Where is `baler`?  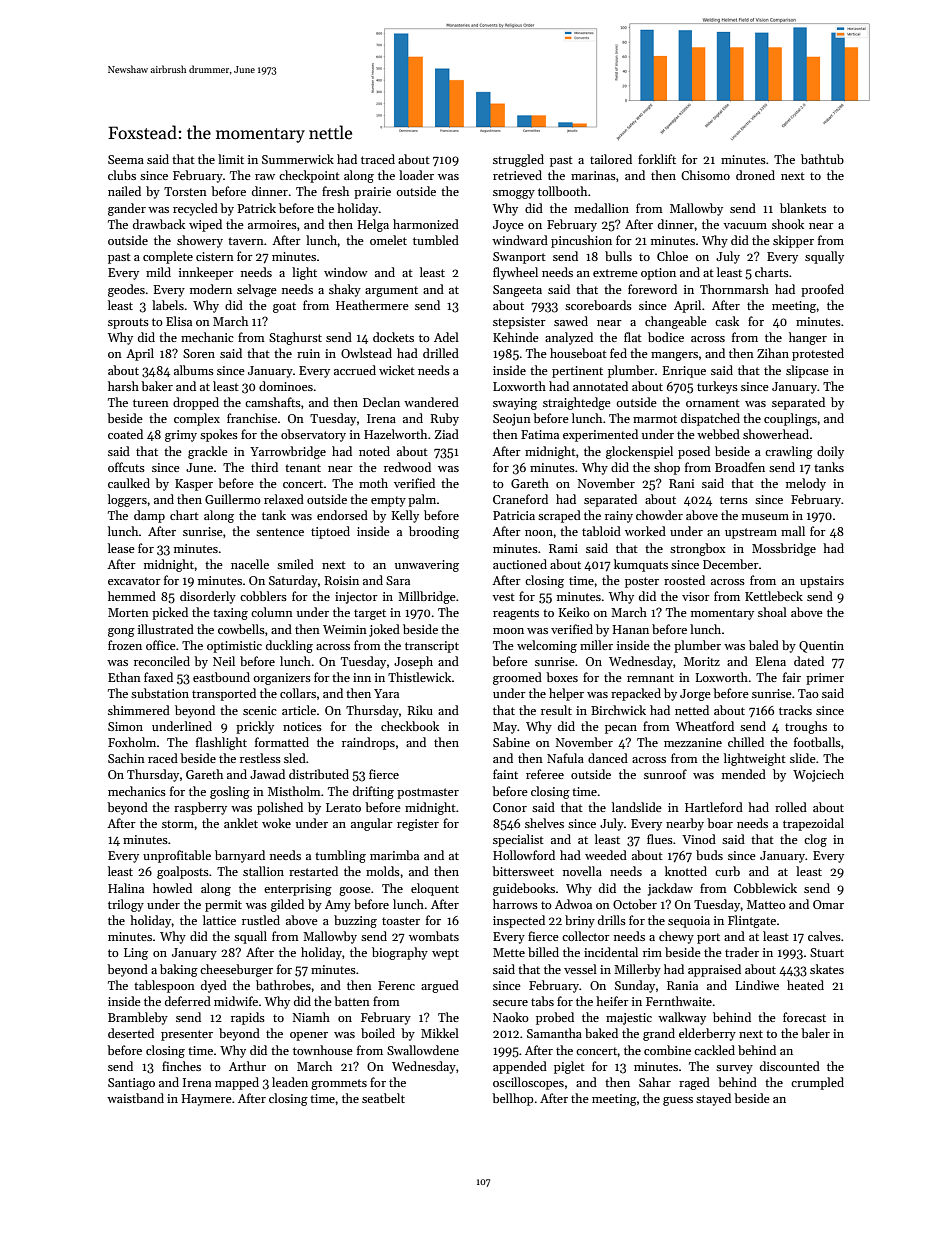
baler is located at coordinates (815, 1033).
